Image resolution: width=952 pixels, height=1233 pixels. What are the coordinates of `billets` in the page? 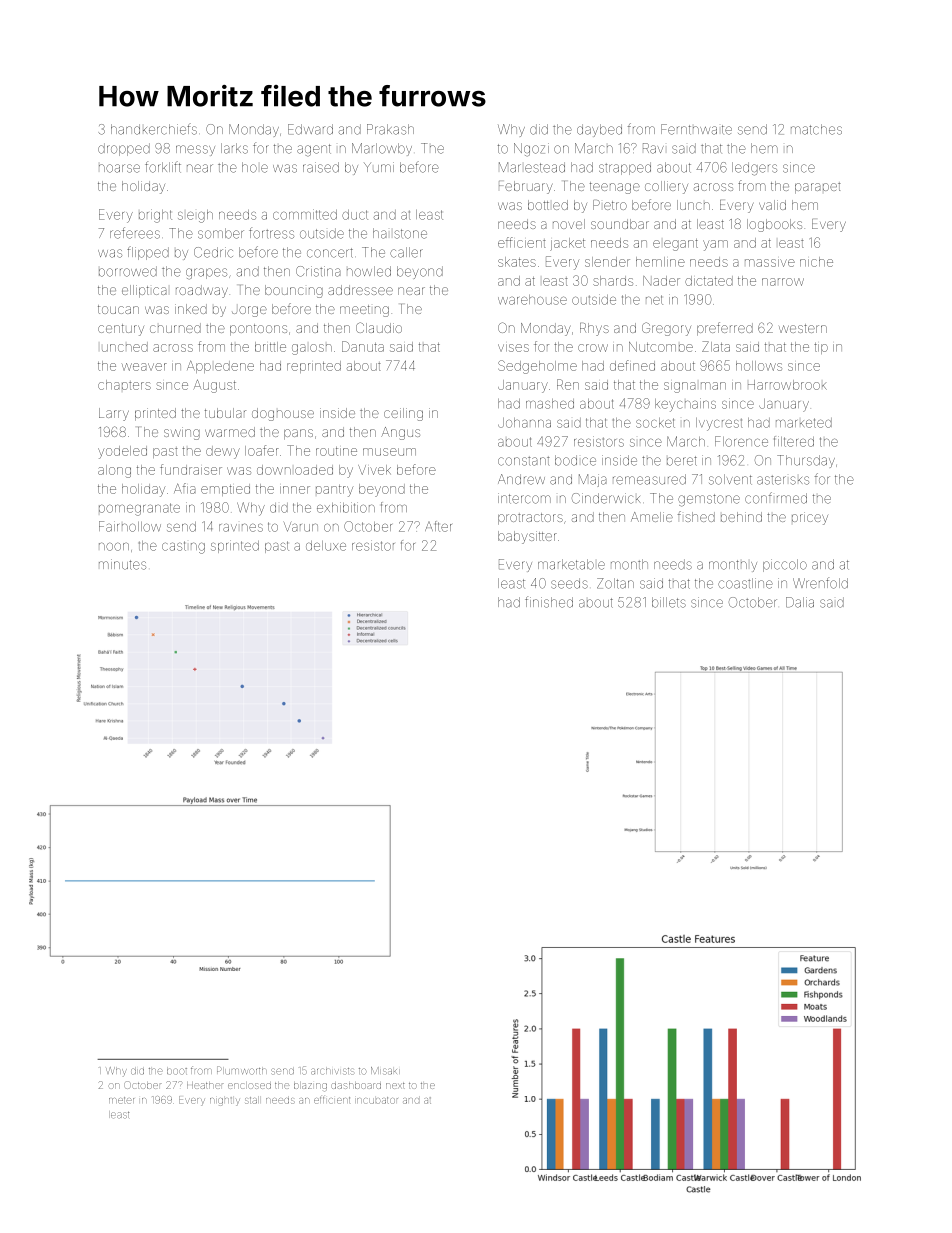 It's located at (669, 602).
